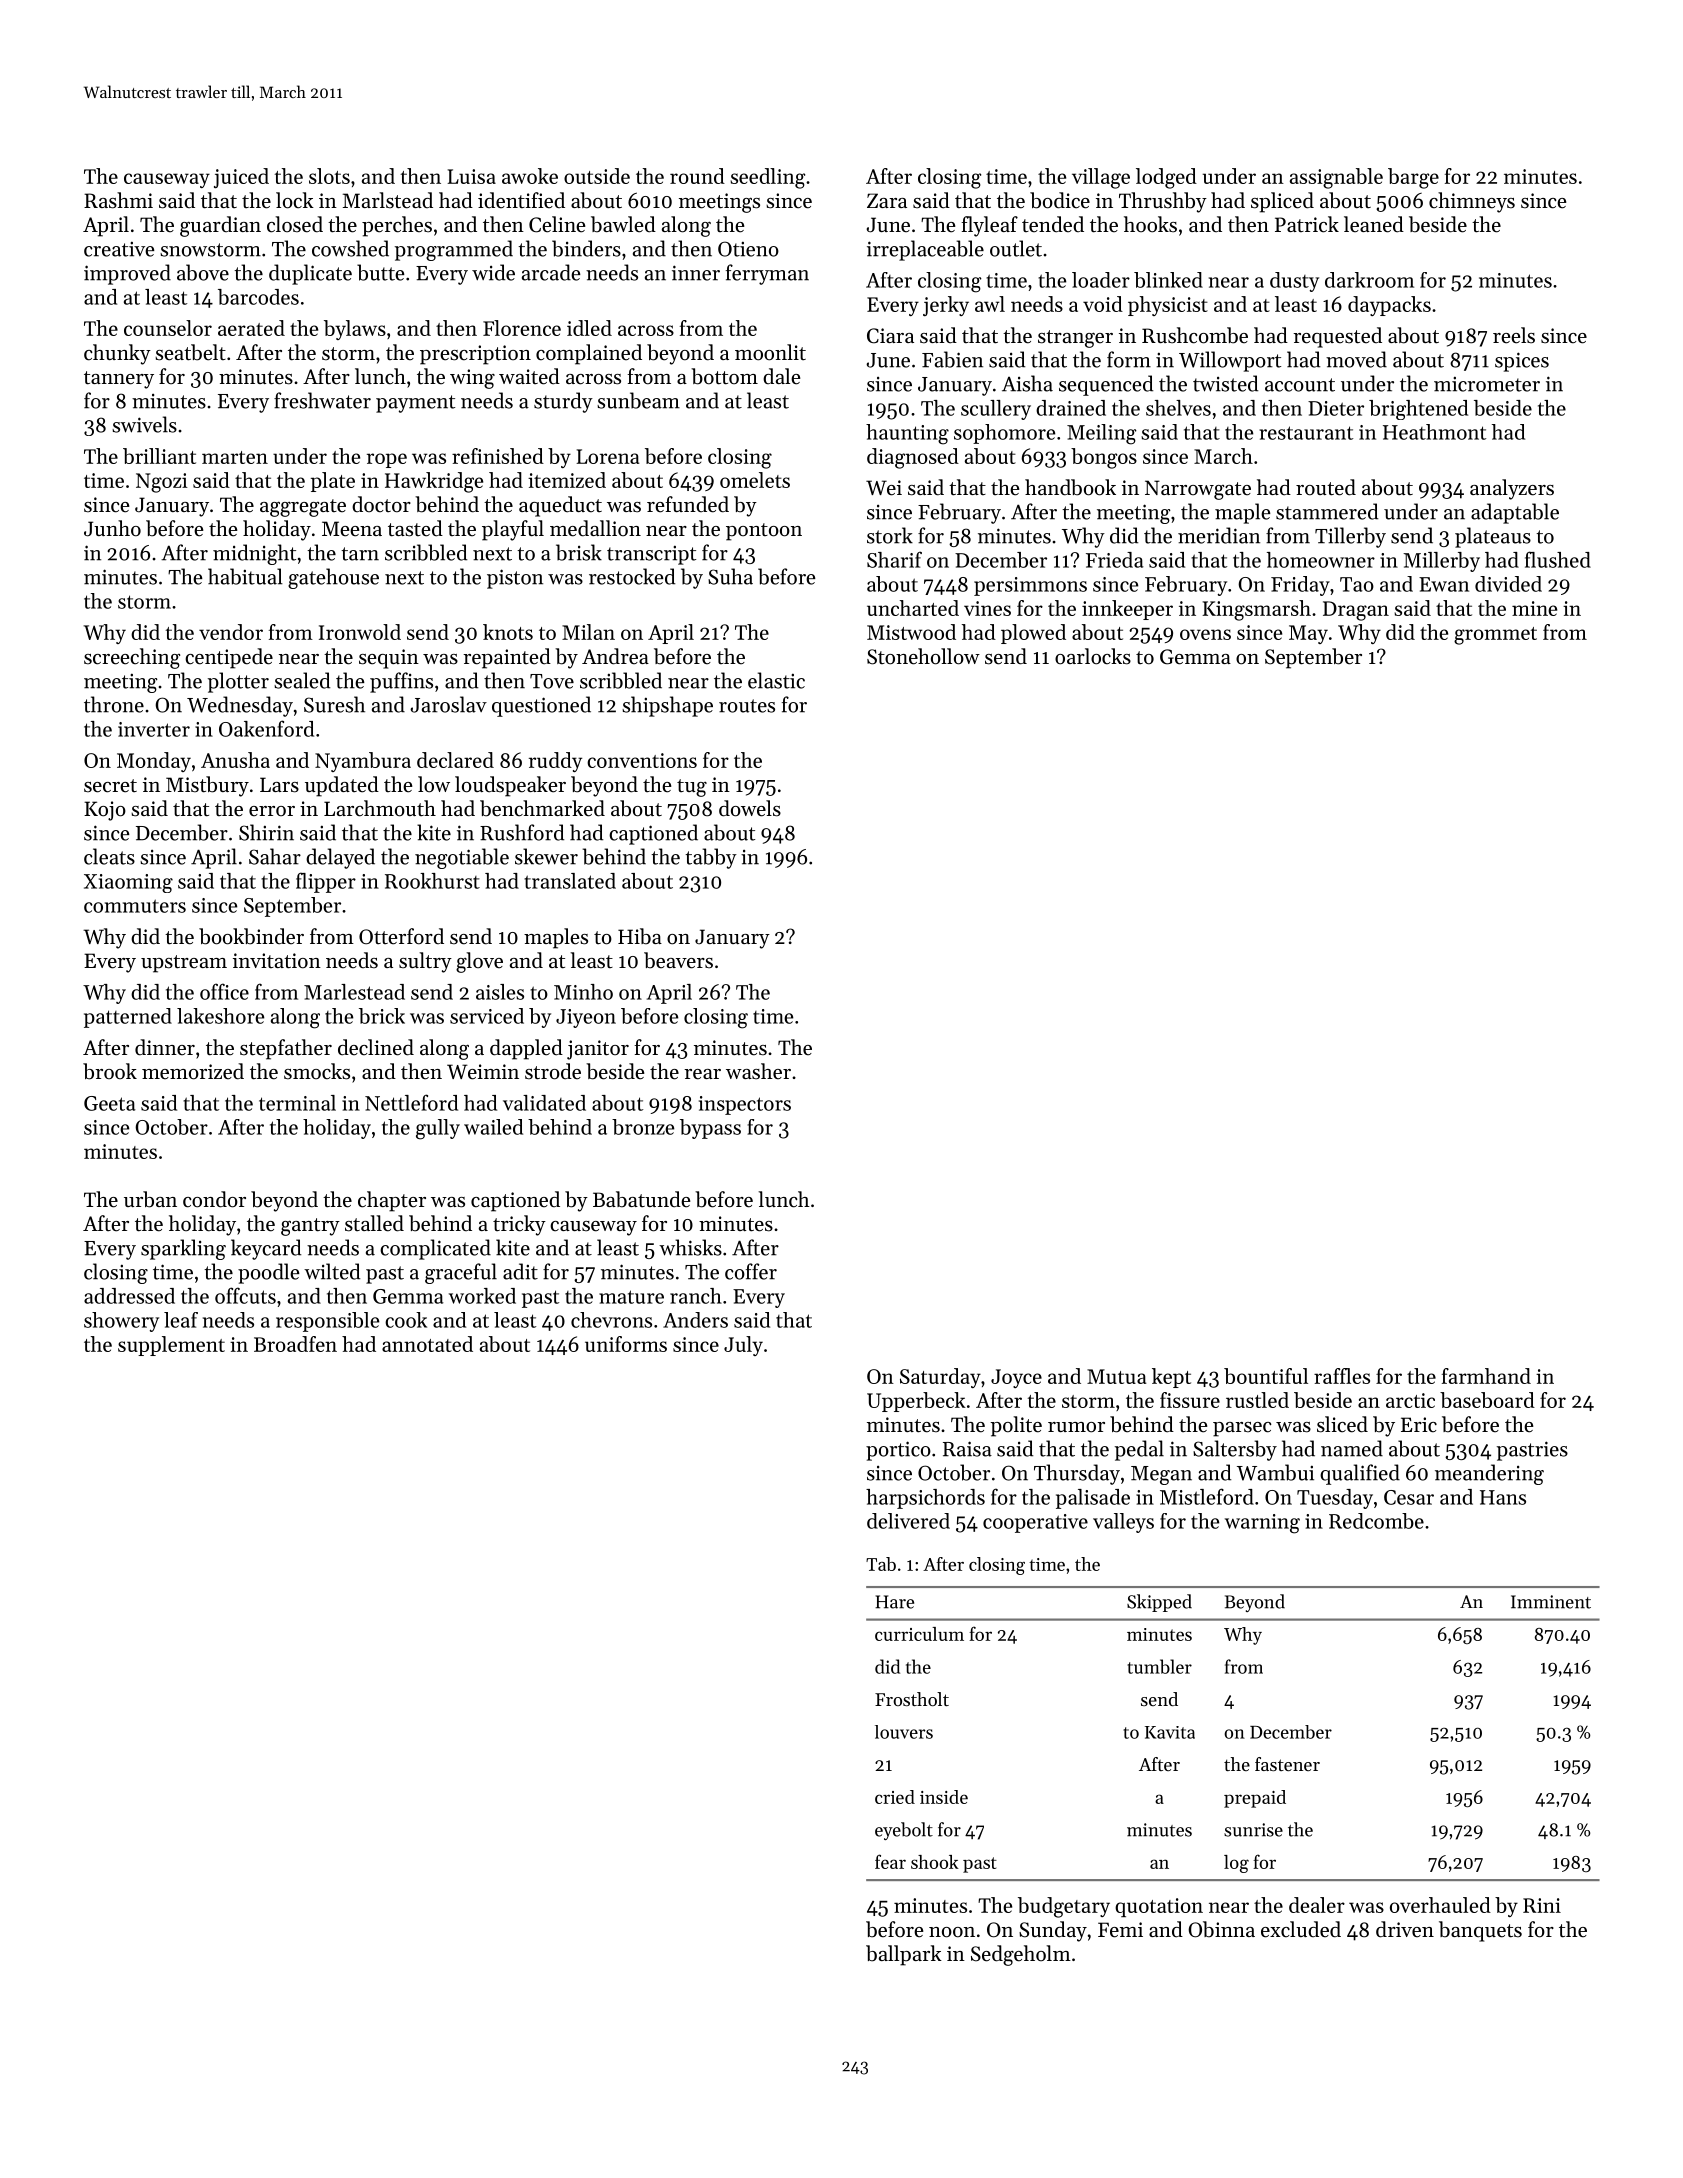 The height and width of the document is (2178, 1683). Describe the element at coordinates (1495, 636) in the document. I see `grommet` at that location.
